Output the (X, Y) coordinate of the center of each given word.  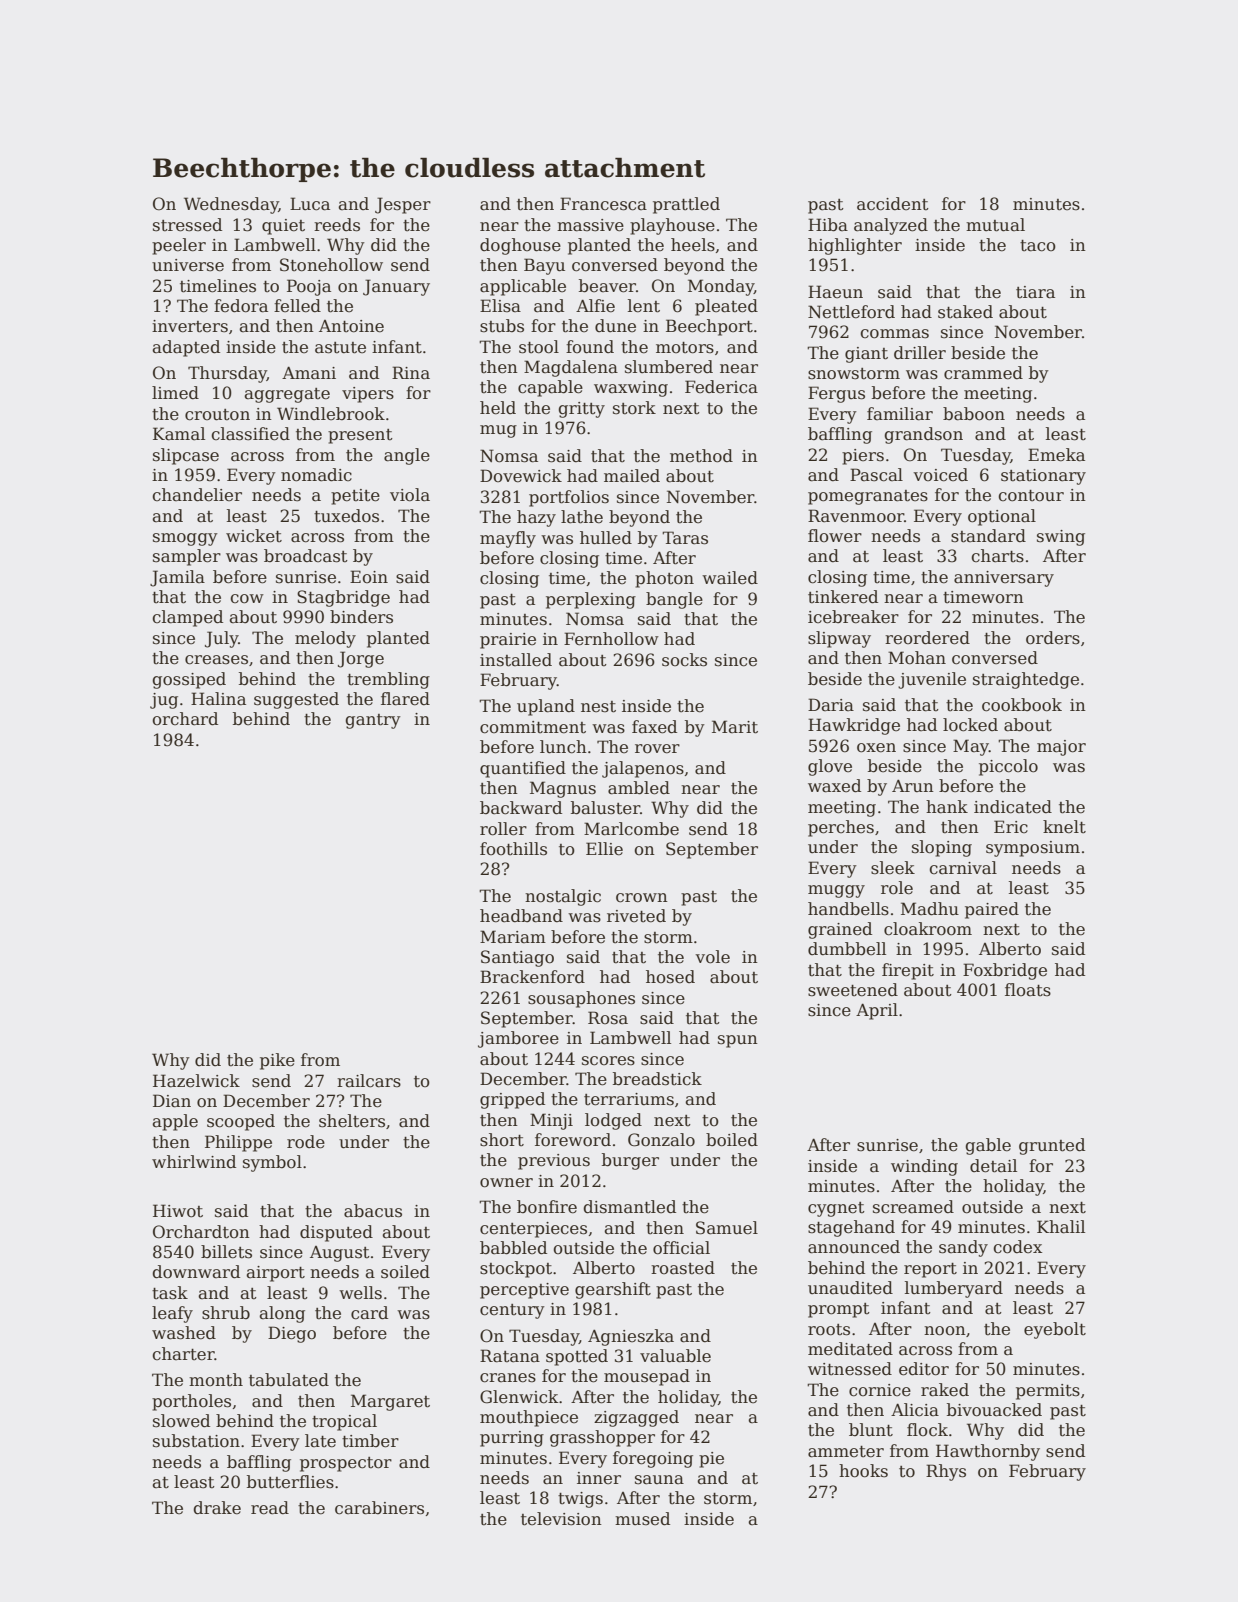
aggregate (287, 395)
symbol (272, 1163)
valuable (675, 1356)
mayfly (508, 539)
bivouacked (994, 1410)
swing (1061, 538)
